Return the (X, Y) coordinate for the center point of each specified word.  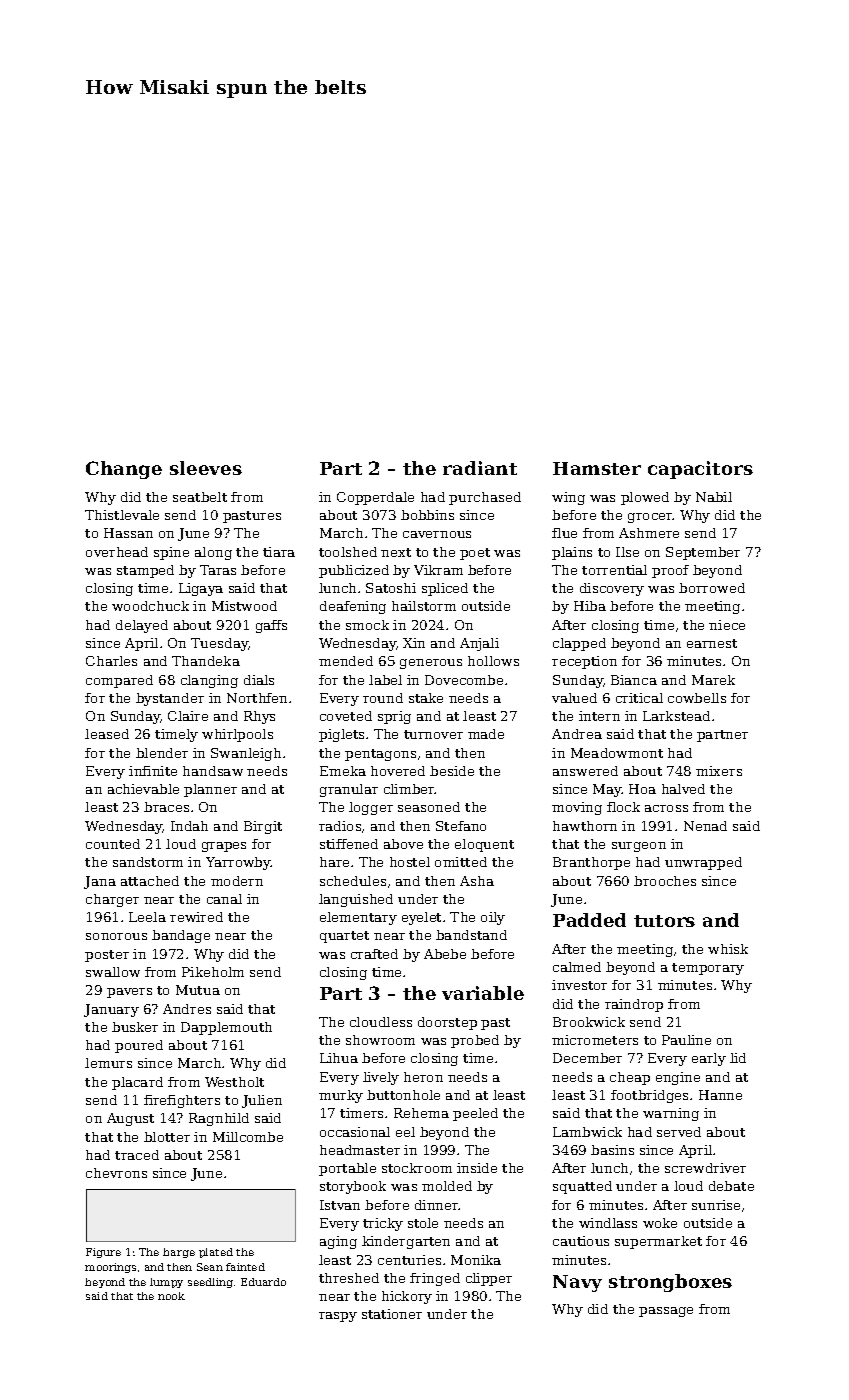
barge (179, 1253)
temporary (708, 969)
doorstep (447, 1023)
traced (137, 1155)
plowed (645, 498)
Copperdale (375, 498)
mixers (719, 771)
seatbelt (200, 497)
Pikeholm (213, 972)
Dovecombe (464, 680)
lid (738, 1058)
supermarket (658, 1242)
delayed (142, 626)
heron (423, 1077)
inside (477, 1168)
